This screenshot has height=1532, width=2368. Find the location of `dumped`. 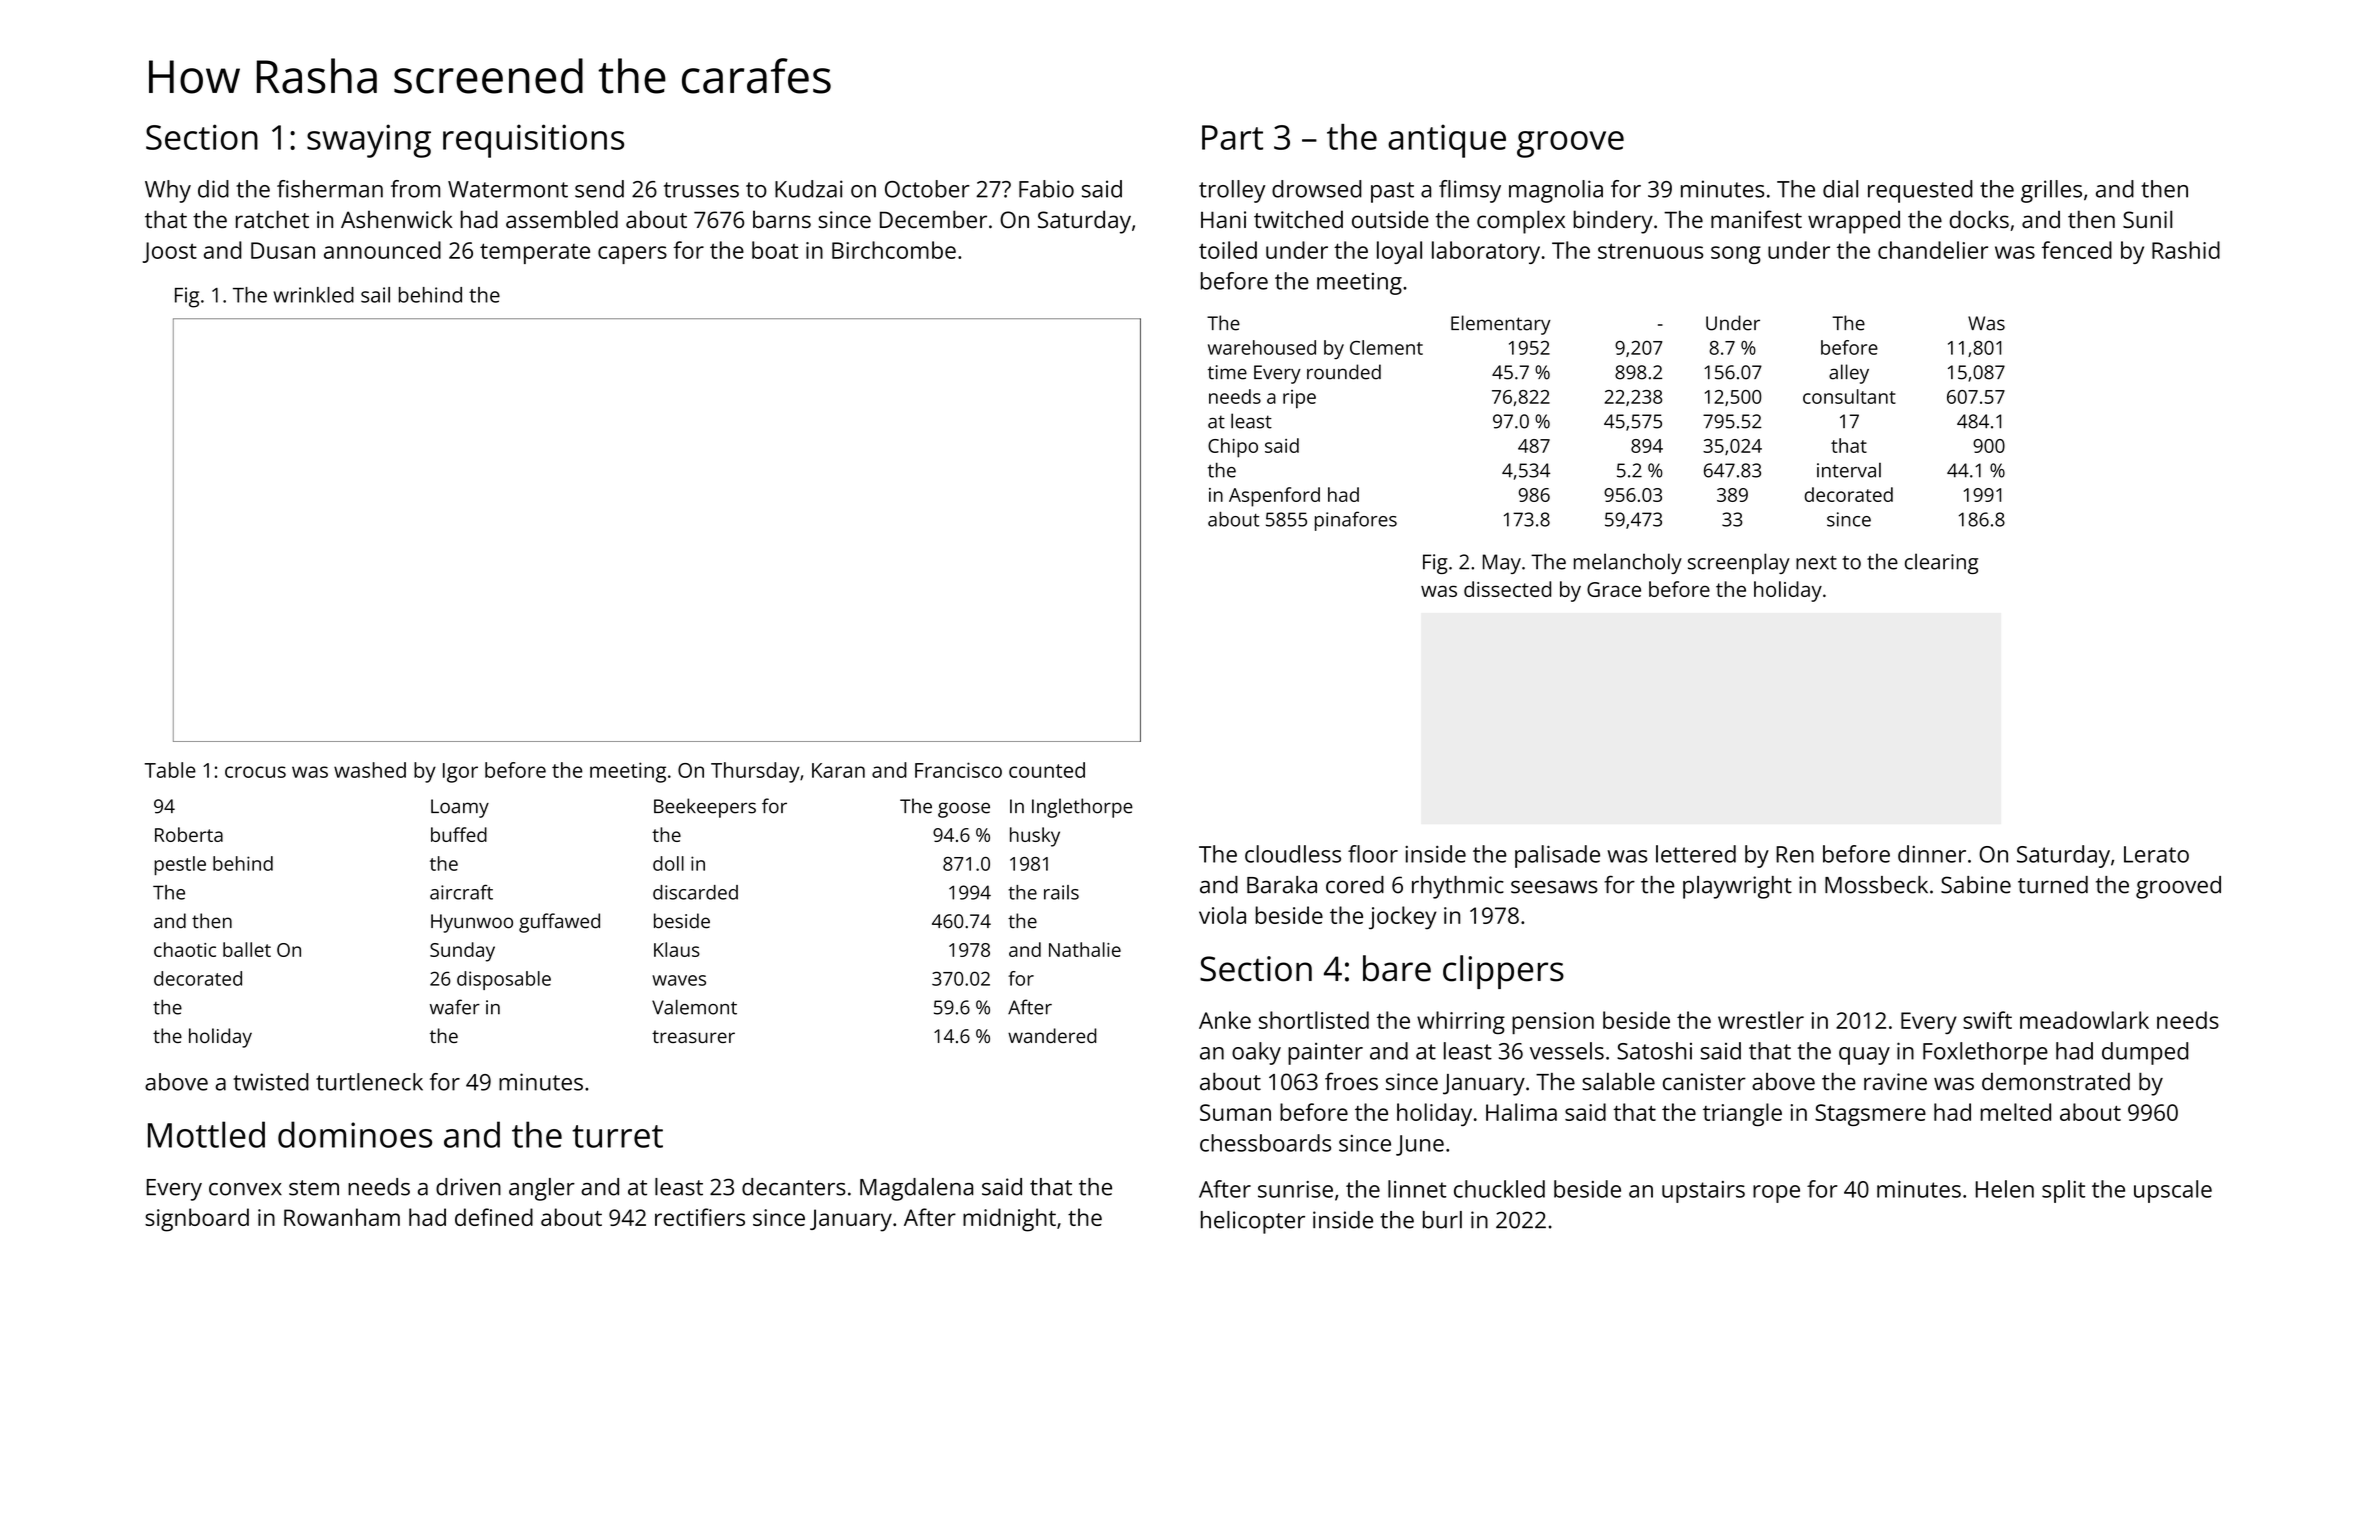

dumped is located at coordinates (2145, 1053).
